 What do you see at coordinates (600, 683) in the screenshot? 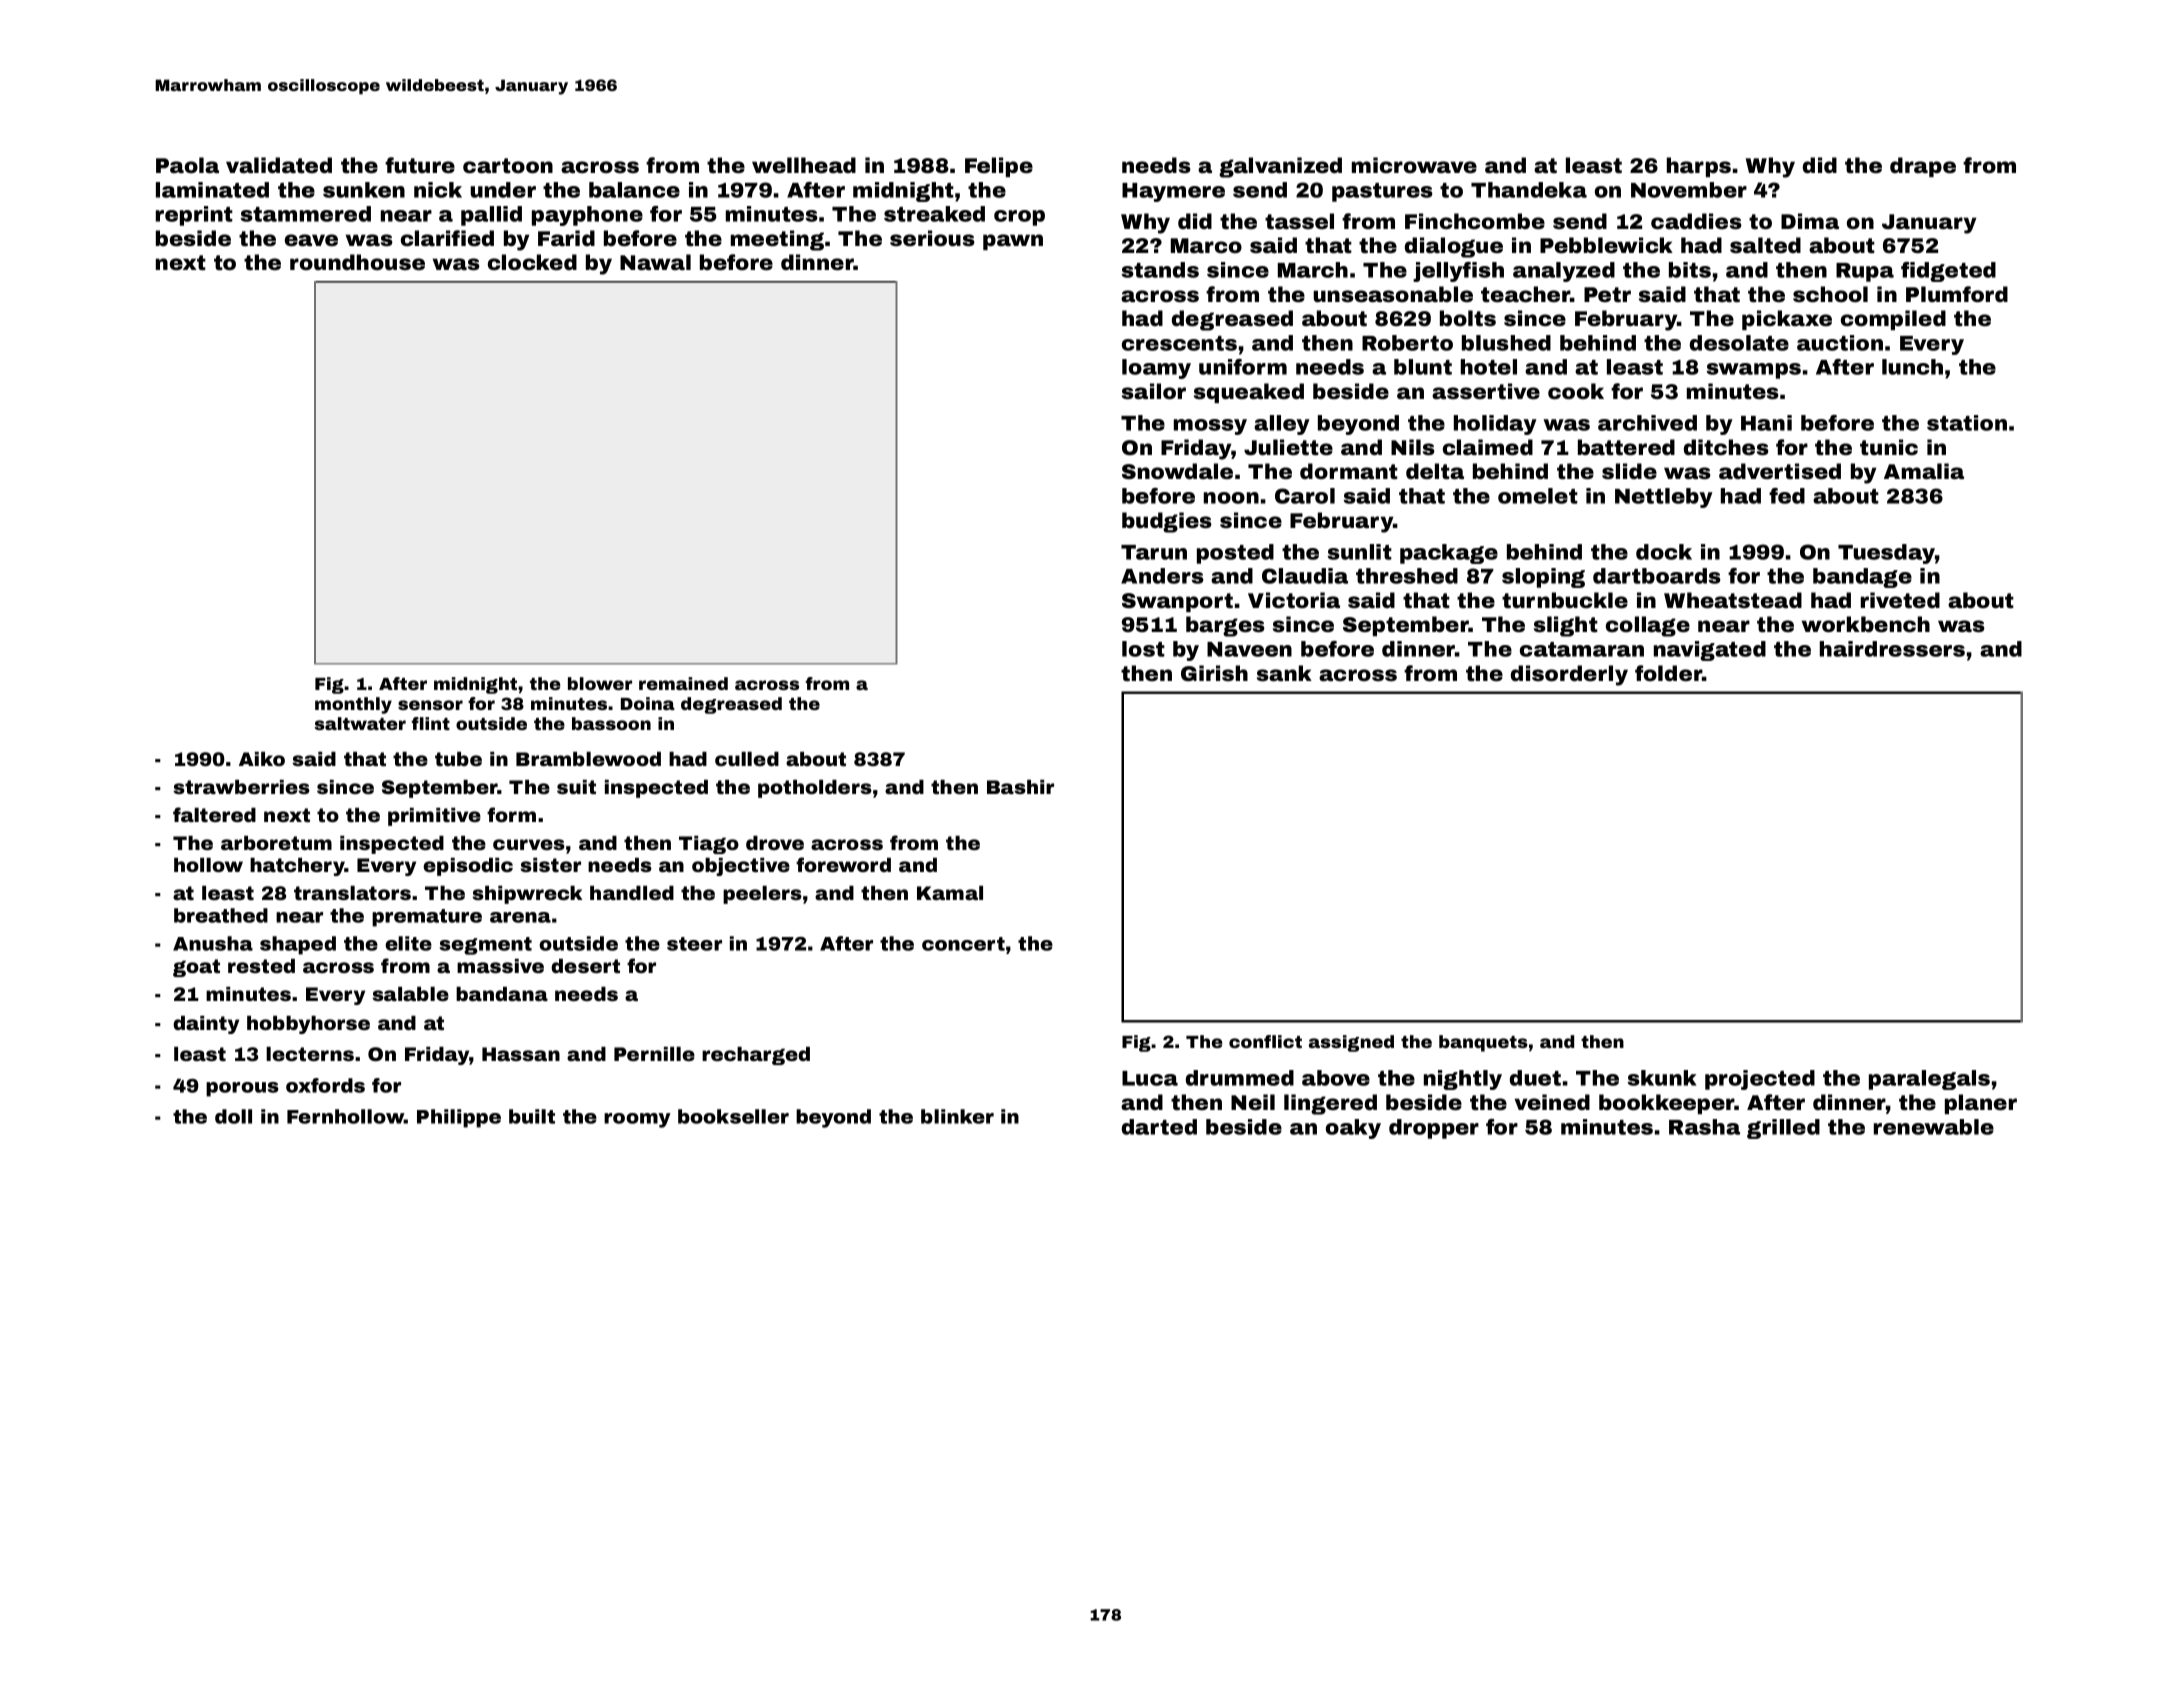
I see `blower` at bounding box center [600, 683].
